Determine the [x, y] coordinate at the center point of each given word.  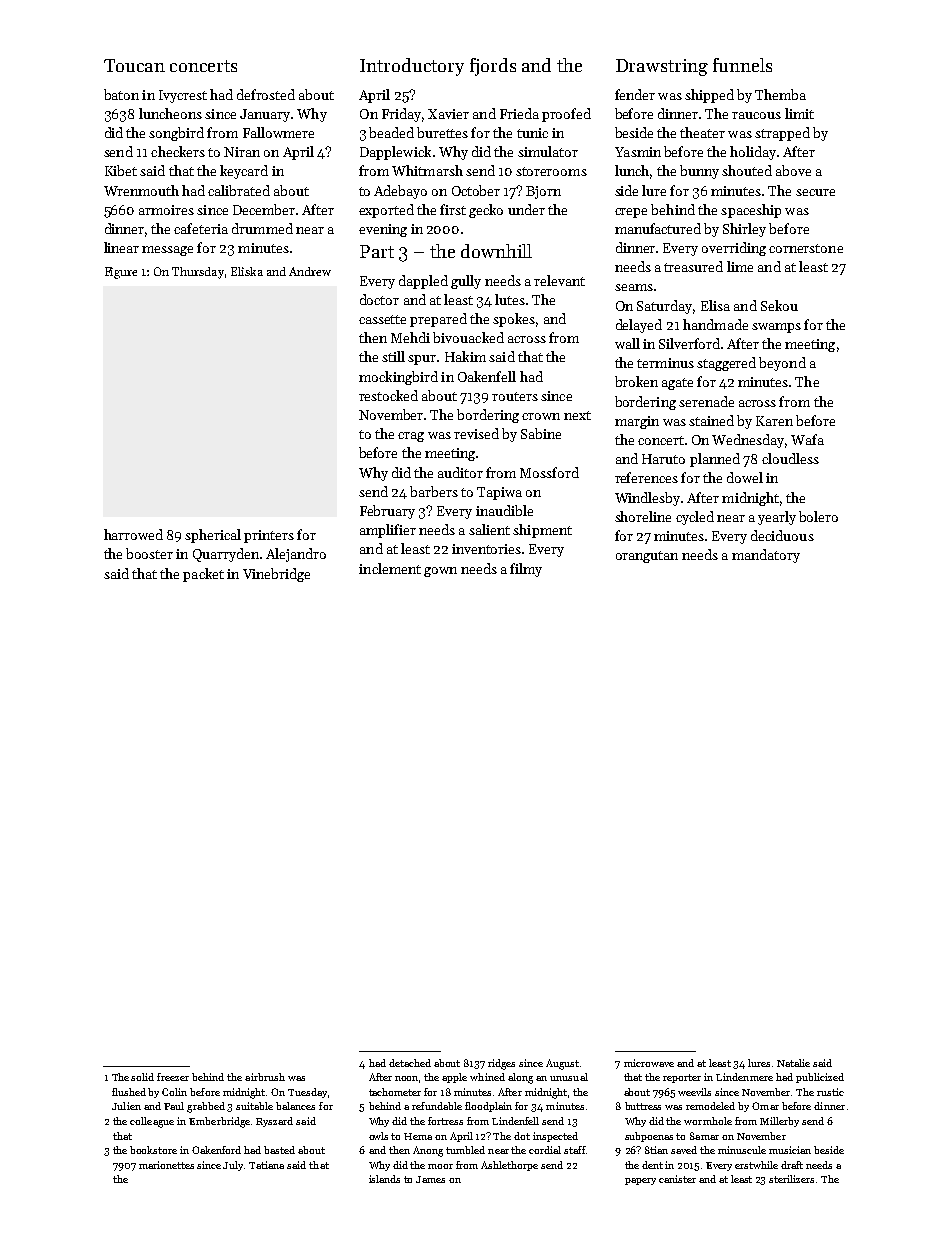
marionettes [166, 1165]
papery [640, 1181]
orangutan [647, 557]
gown [440, 572]
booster [149, 553]
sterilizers [791, 1179]
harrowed [133, 534]
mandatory [766, 556]
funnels [742, 65]
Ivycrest [183, 96]
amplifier [388, 531]
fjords [493, 67]
